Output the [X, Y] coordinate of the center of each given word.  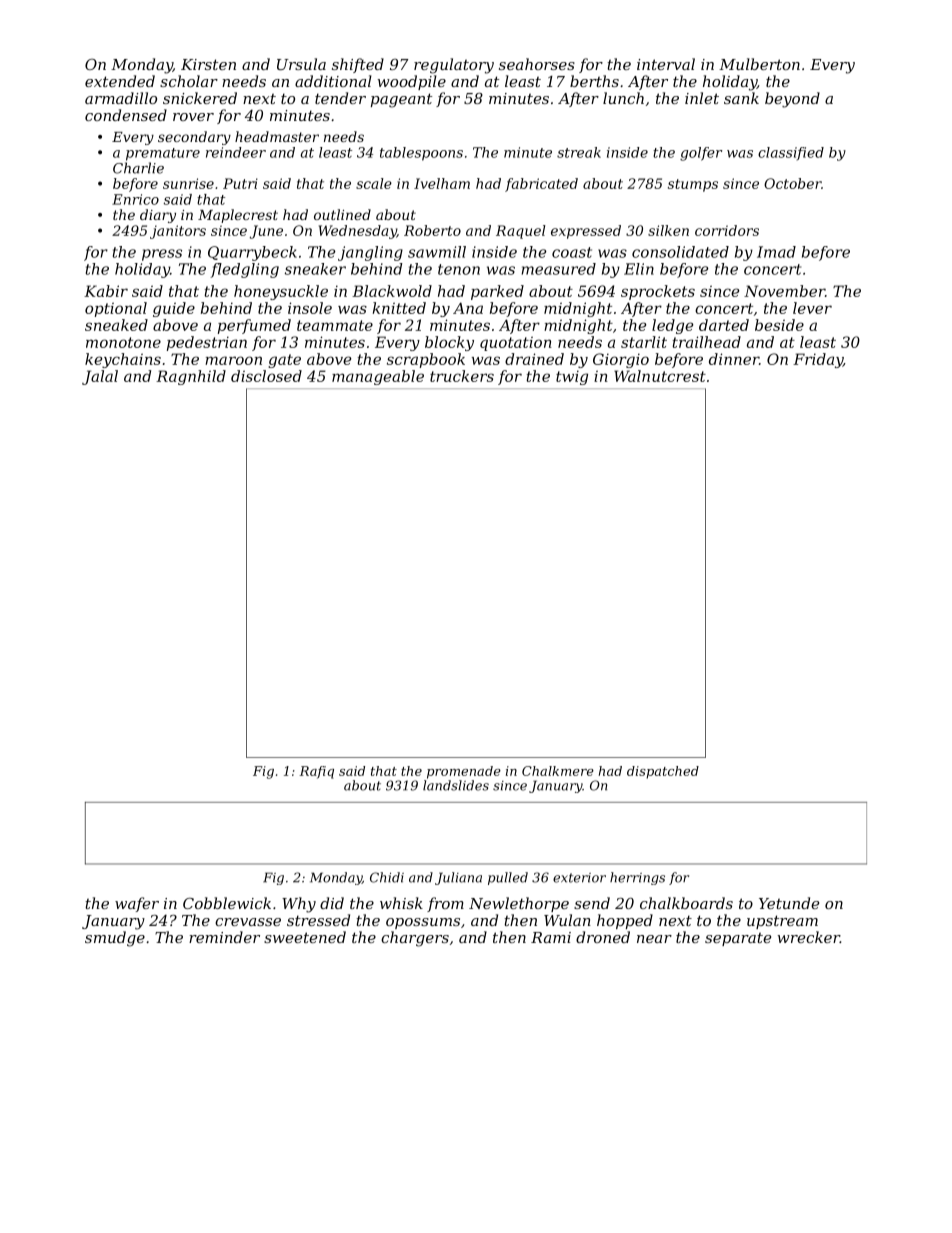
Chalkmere [558, 771]
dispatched [663, 772]
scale [374, 183]
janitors [178, 232]
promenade [464, 772]
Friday [818, 360]
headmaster [277, 136]
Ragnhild [191, 377]
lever [812, 308]
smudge [115, 939]
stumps [693, 185]
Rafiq [316, 772]
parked [497, 292]
